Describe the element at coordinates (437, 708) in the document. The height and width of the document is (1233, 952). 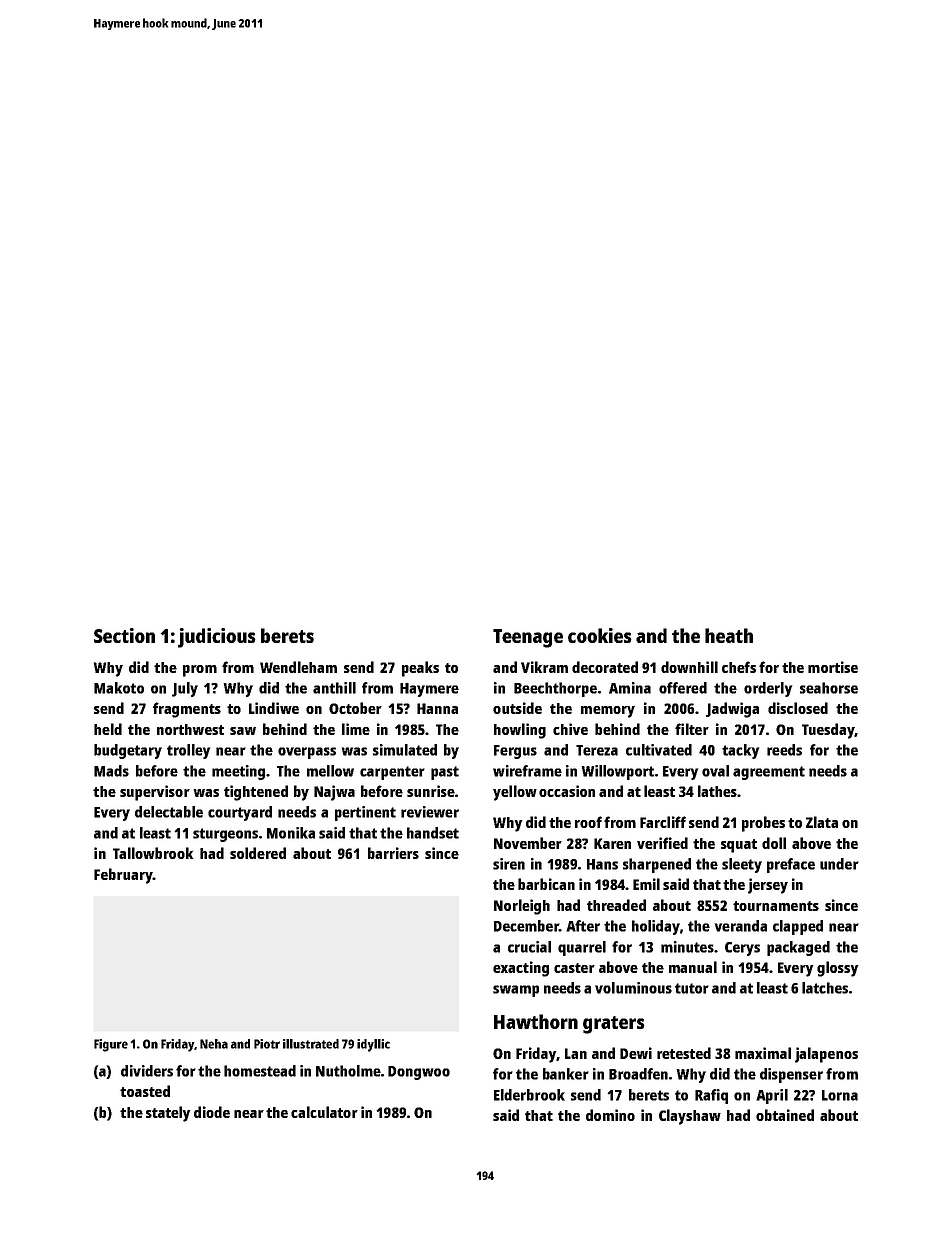
I see `Hanna` at that location.
